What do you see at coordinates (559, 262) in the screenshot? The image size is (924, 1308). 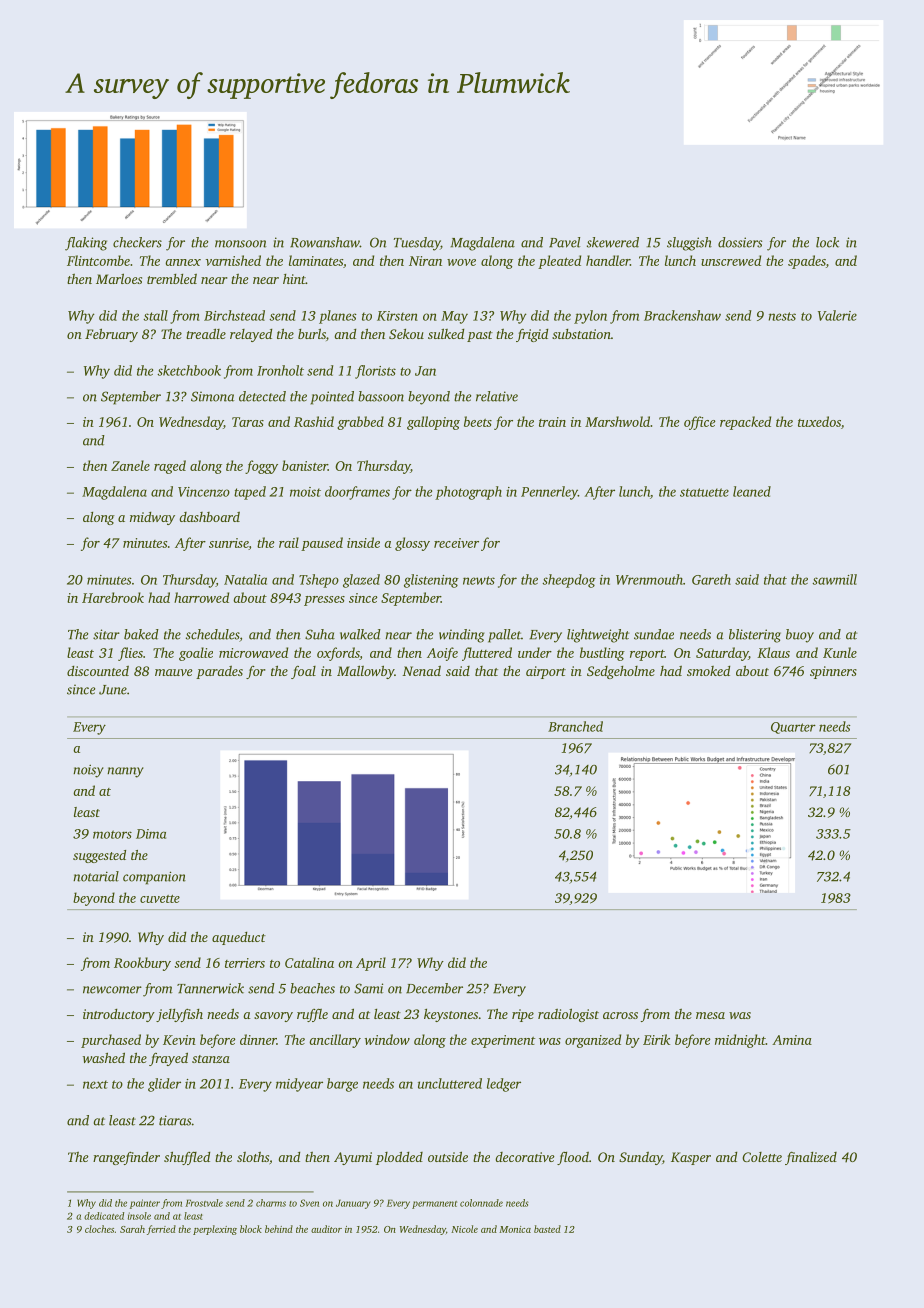 I see `pleated` at bounding box center [559, 262].
